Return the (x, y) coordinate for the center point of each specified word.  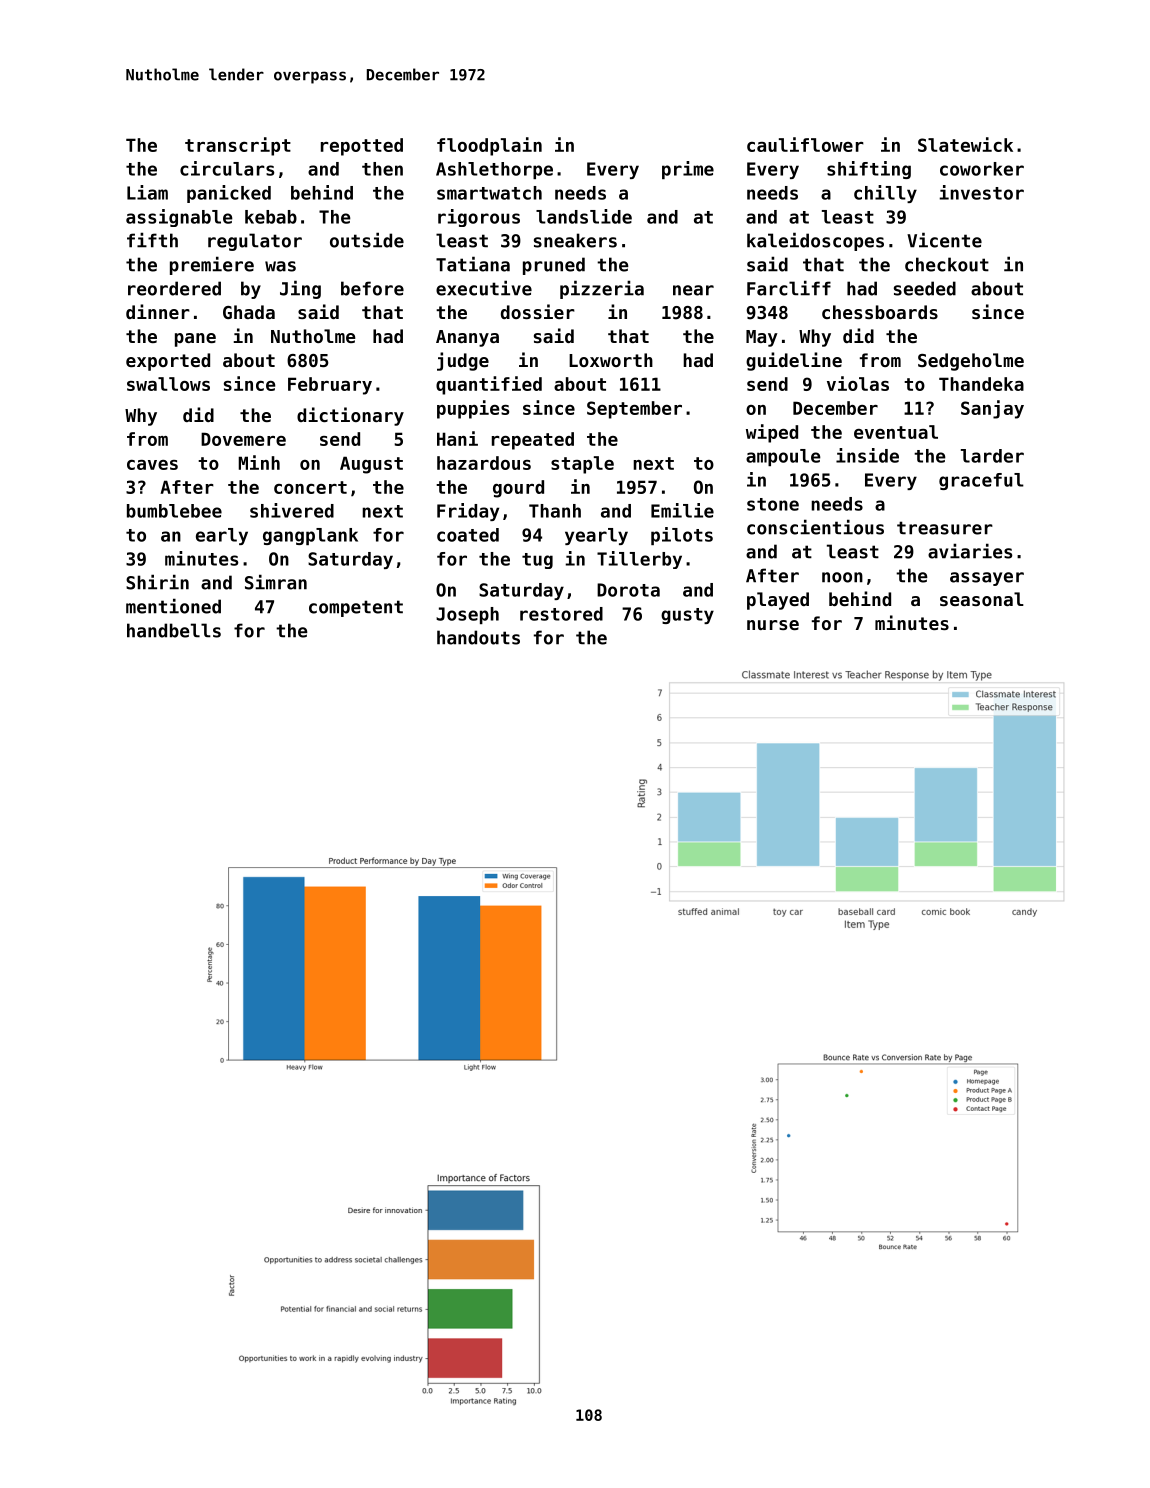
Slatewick (965, 144)
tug (537, 561)
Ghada (249, 312)
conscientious (815, 527)
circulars (227, 168)
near (693, 290)
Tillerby (639, 560)
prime (688, 170)
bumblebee (174, 511)
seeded (925, 288)
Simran (276, 582)
